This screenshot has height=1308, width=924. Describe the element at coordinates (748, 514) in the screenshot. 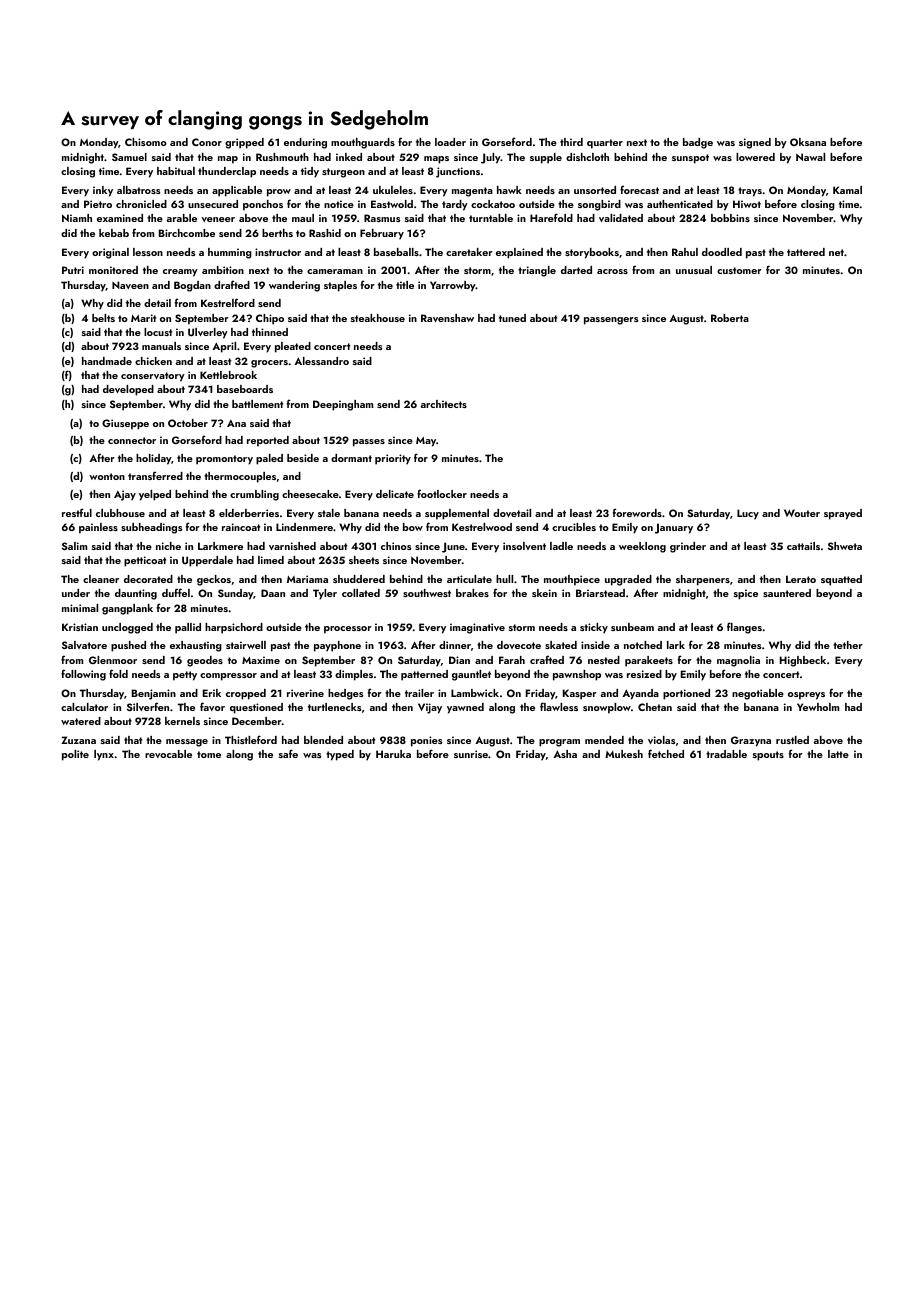

I see `Lucy` at that location.
